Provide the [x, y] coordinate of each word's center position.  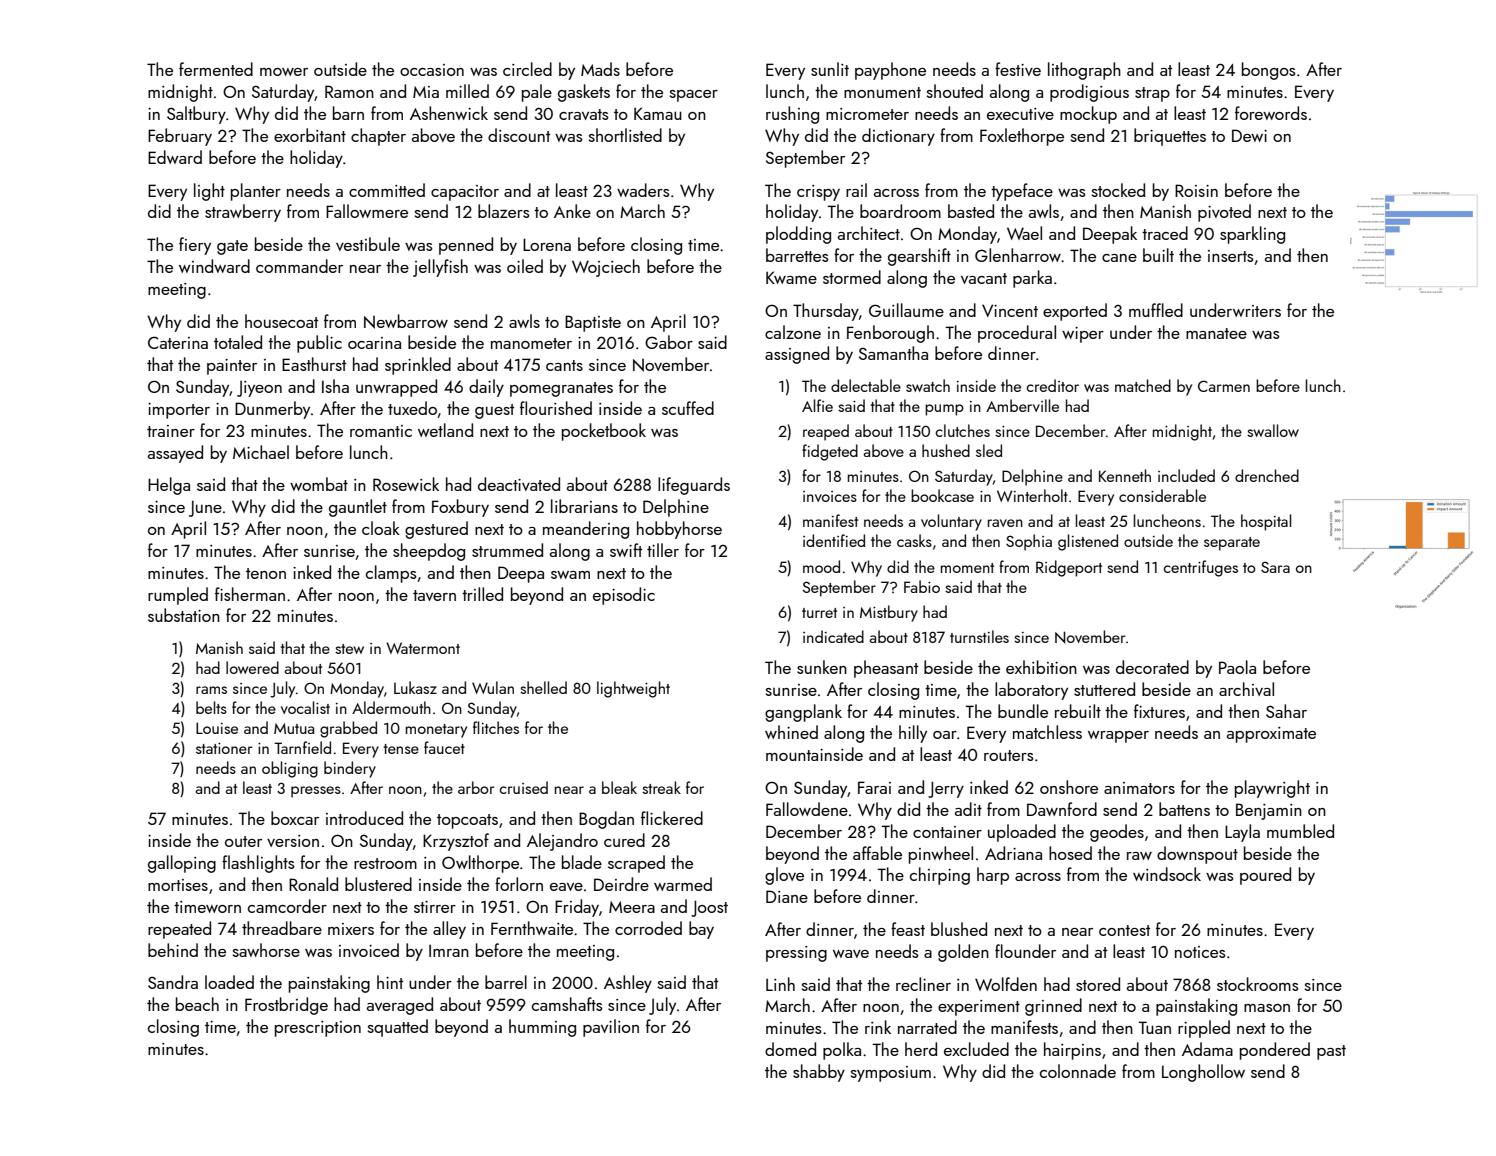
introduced [364, 818]
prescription [318, 1029]
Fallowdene [807, 809]
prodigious [1089, 93]
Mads [600, 69]
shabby [819, 1073]
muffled [1156, 310]
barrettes [797, 255]
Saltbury [196, 115]
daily [486, 388]
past [1331, 1052]
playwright [1272, 789]
